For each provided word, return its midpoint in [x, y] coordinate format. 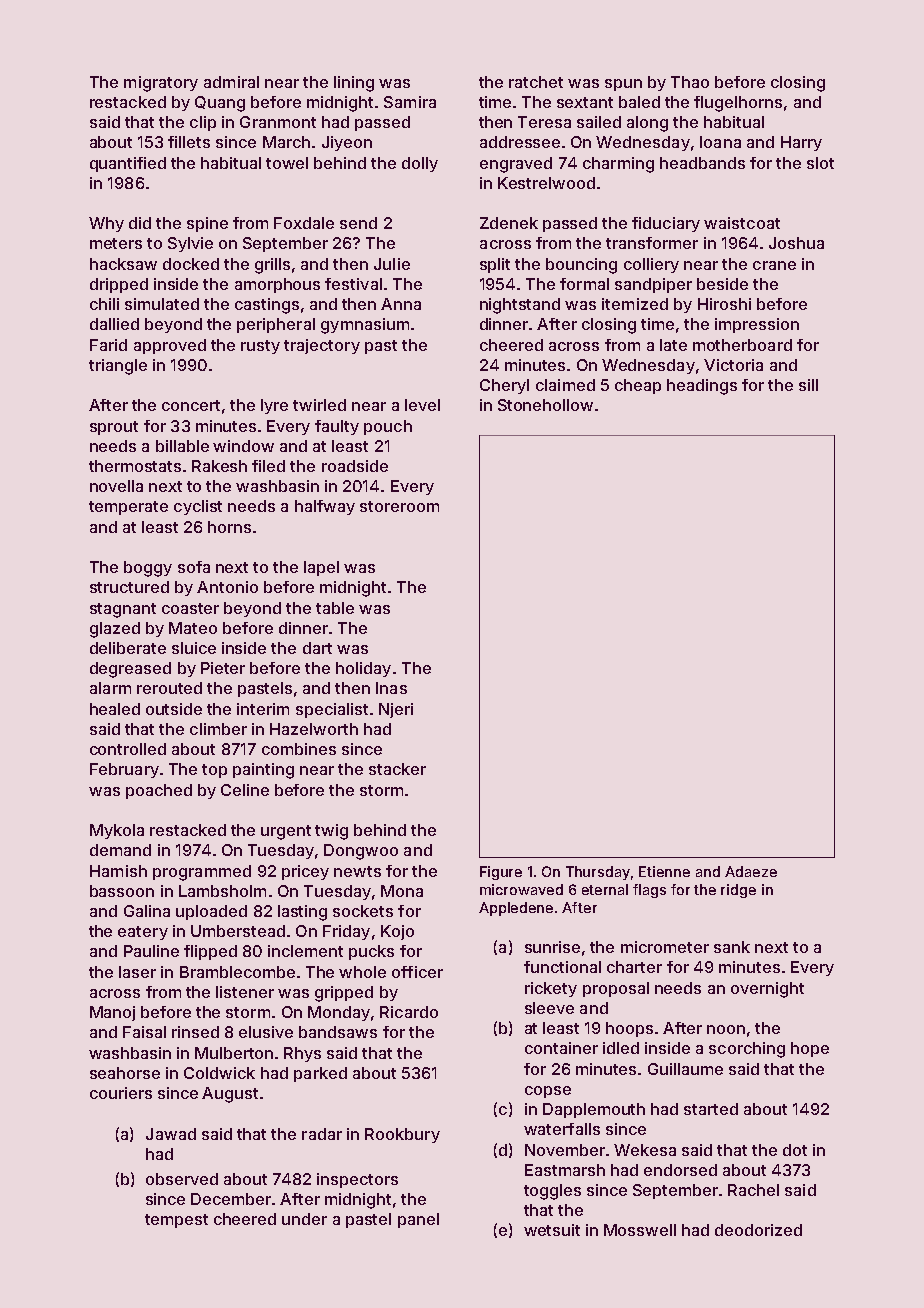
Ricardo [409, 1012]
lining [354, 84]
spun [623, 85]
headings [702, 387]
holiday [363, 669]
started [711, 1109]
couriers [121, 1093]
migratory [161, 84]
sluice [194, 648]
